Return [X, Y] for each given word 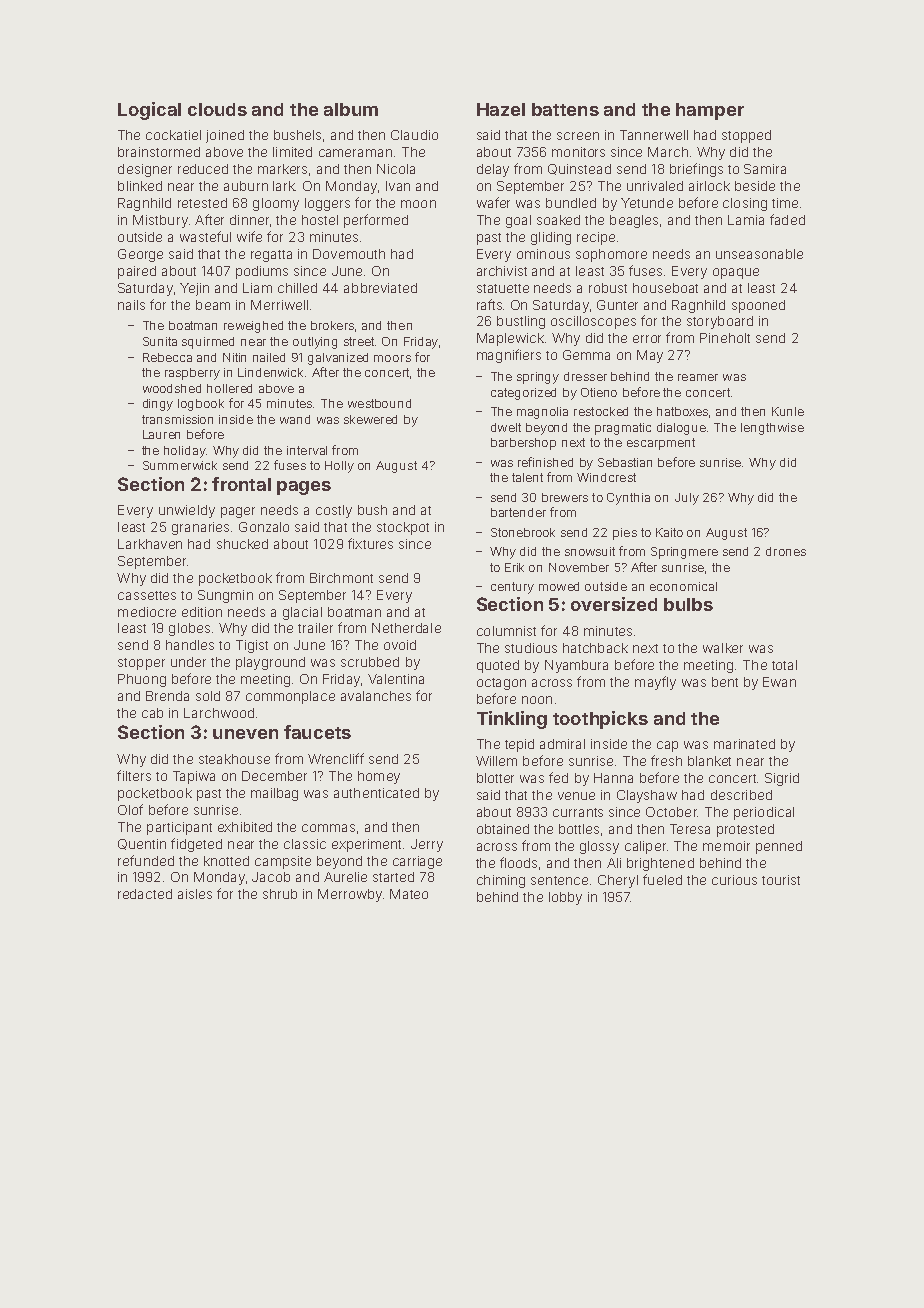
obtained [503, 829]
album [351, 109]
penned [779, 847]
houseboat [665, 288]
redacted [145, 894]
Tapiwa [194, 777]
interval [307, 450]
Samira [765, 169]
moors [392, 358]
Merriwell [279, 305]
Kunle [788, 411]
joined [225, 136]
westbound [379, 403]
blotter [495, 778]
